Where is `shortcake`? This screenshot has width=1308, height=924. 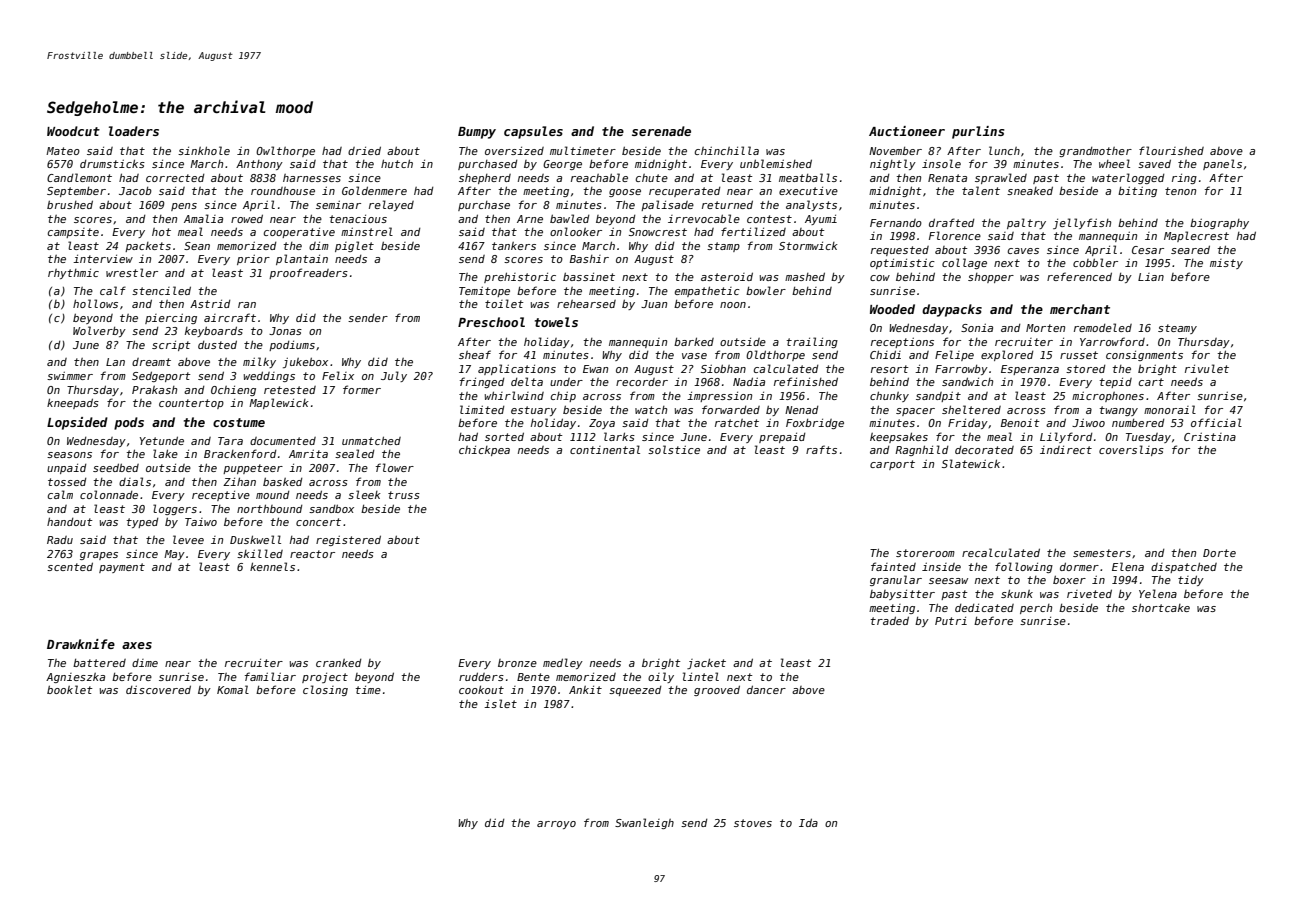
shortcake is located at coordinates (1161, 607).
